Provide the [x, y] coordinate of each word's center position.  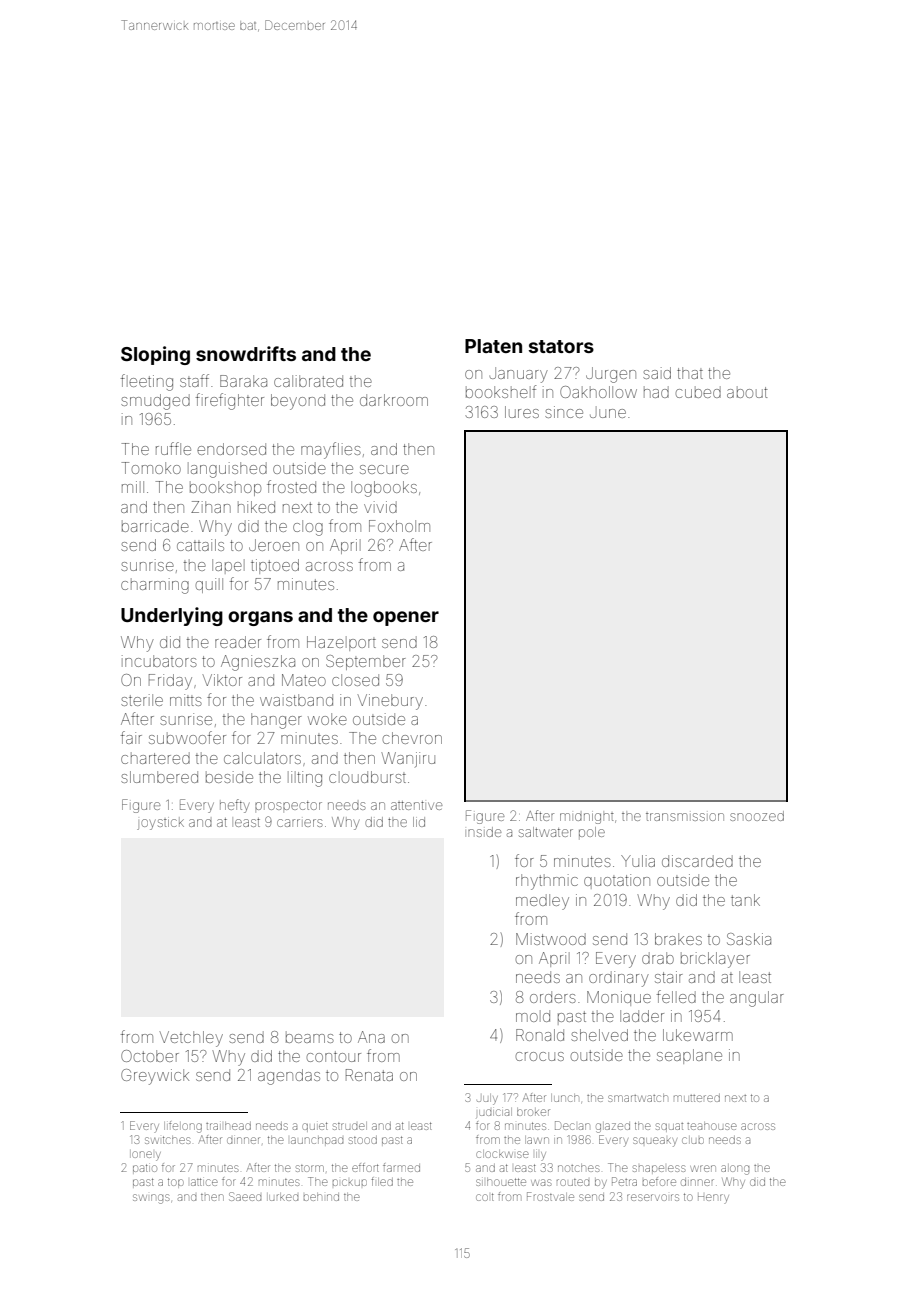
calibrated [308, 381]
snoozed [757, 816]
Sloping [155, 355]
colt [485, 1197]
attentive [416, 805]
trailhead [228, 1126]
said [657, 373]
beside [229, 777]
